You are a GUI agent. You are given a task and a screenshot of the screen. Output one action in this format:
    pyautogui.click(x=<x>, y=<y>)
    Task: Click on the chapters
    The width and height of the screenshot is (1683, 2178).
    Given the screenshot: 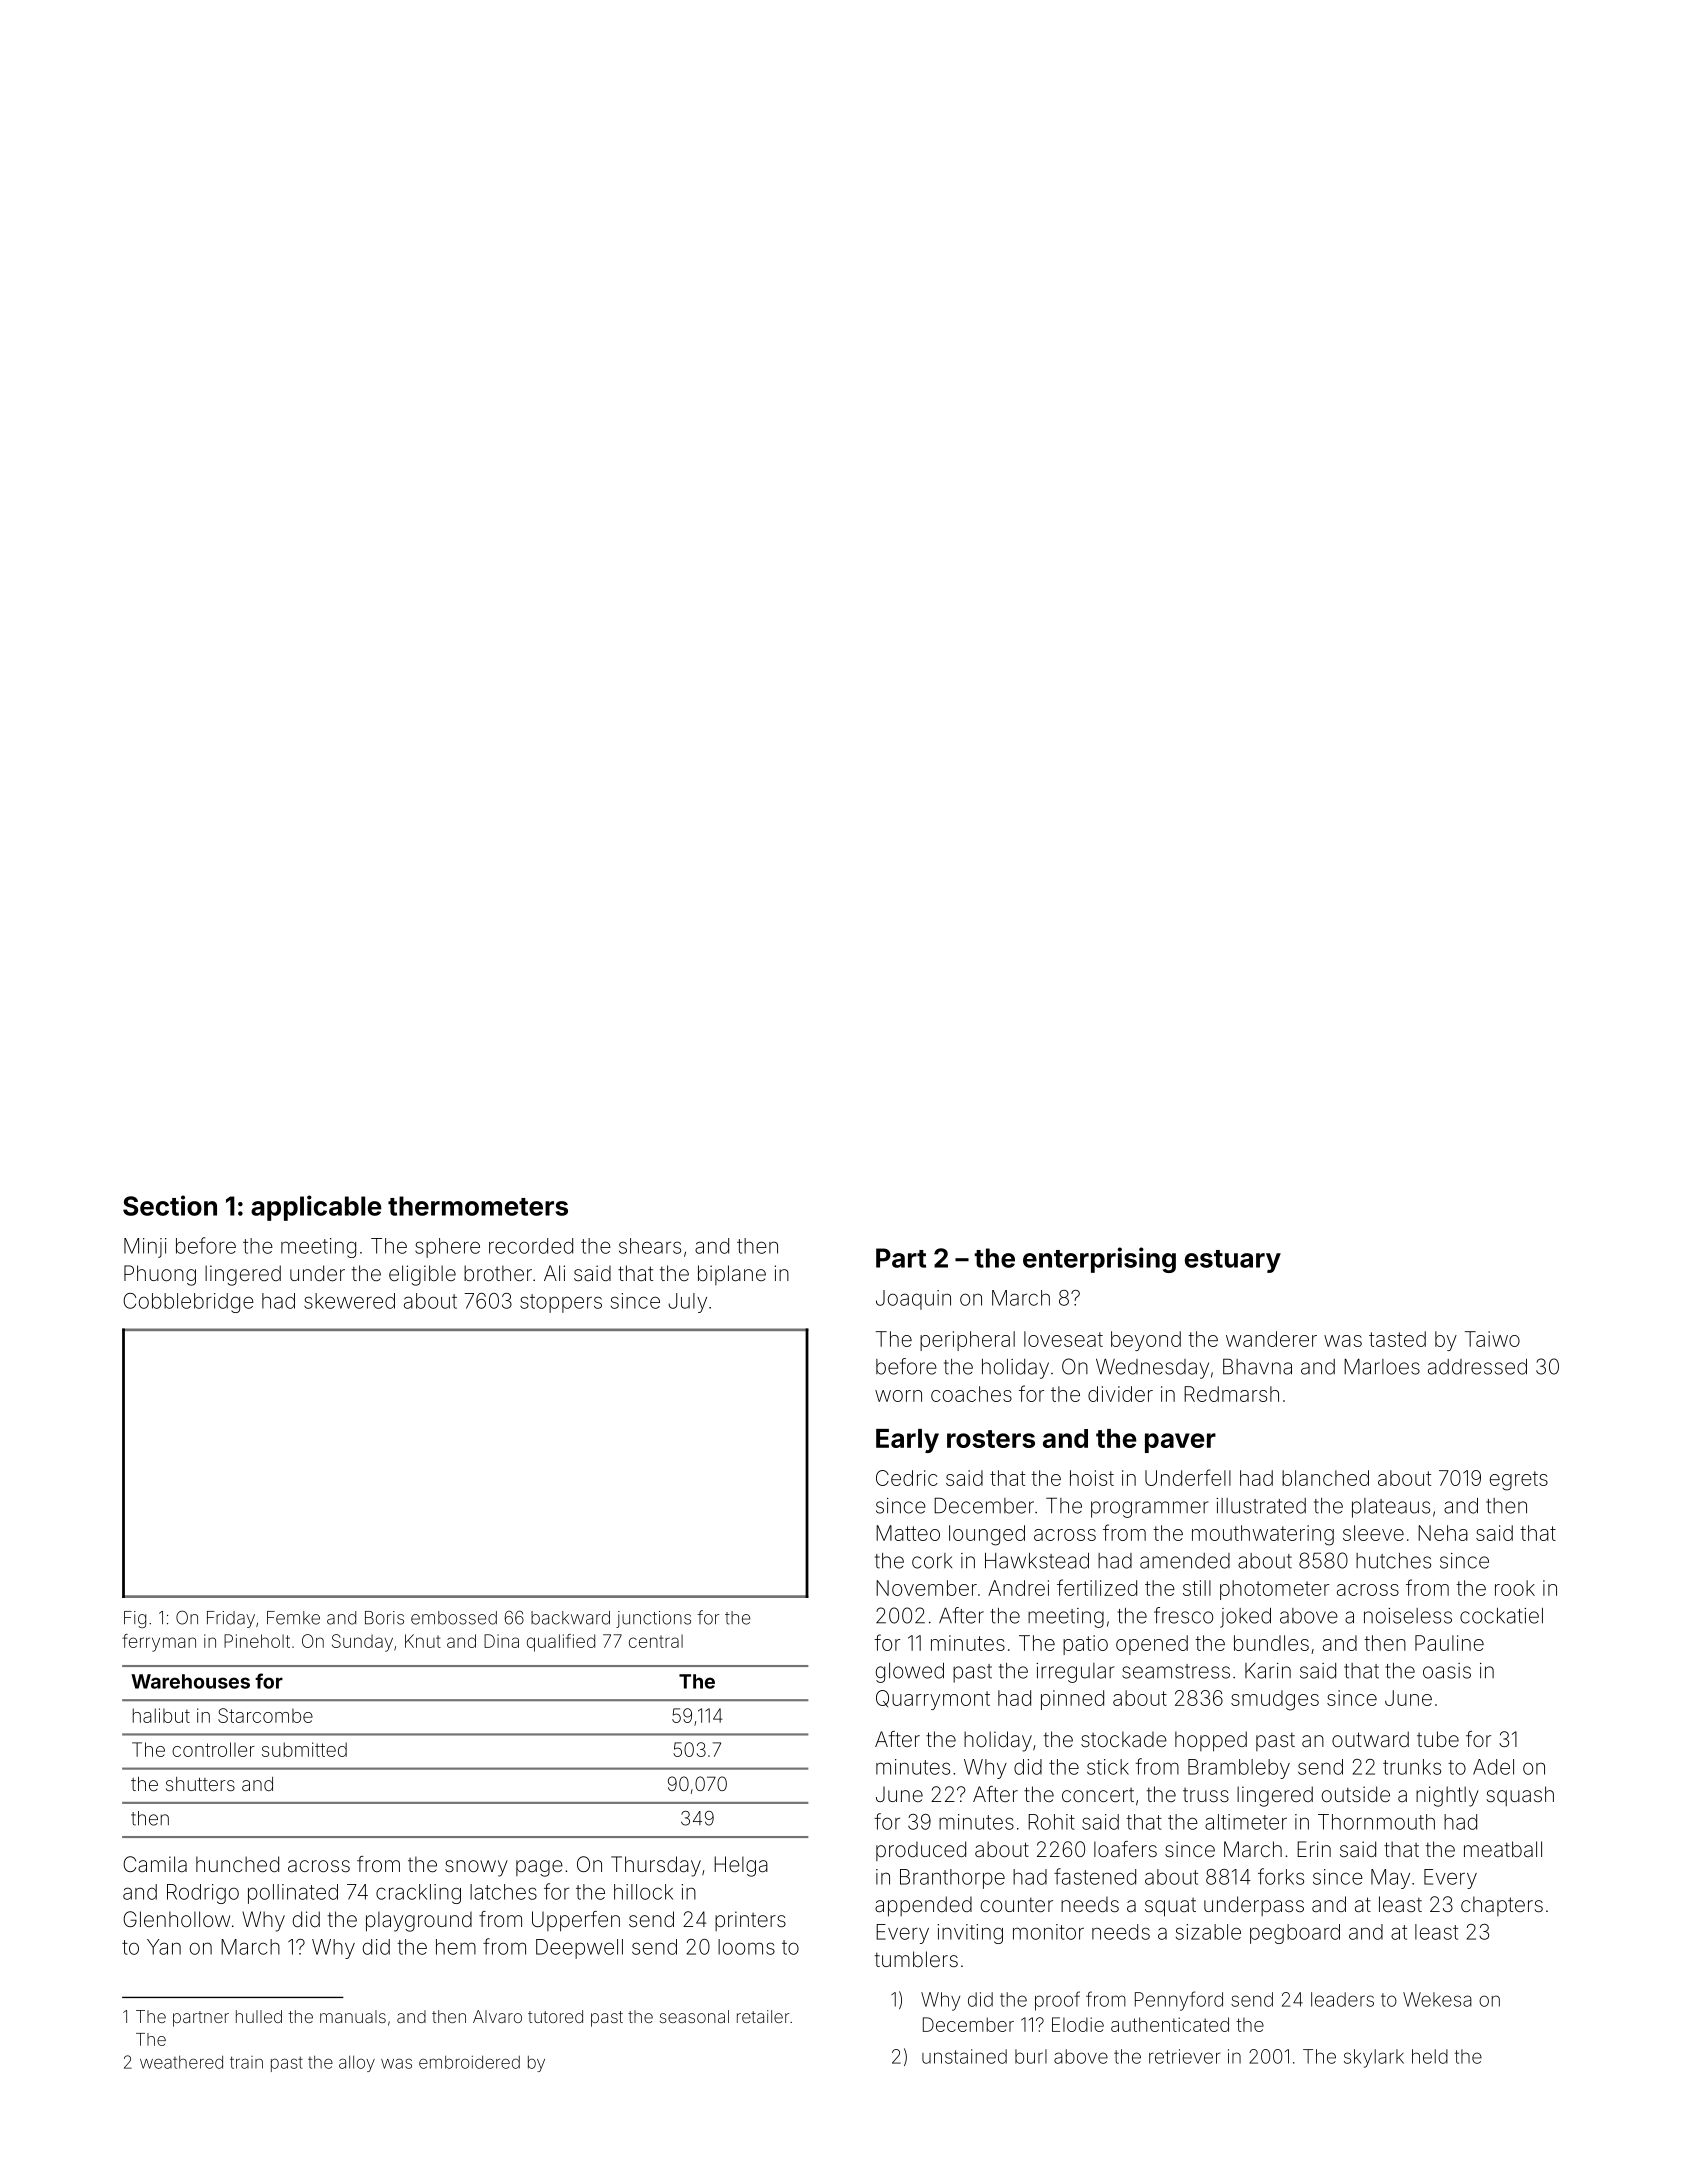 What is the action you would take?
    pyautogui.click(x=1502, y=1906)
